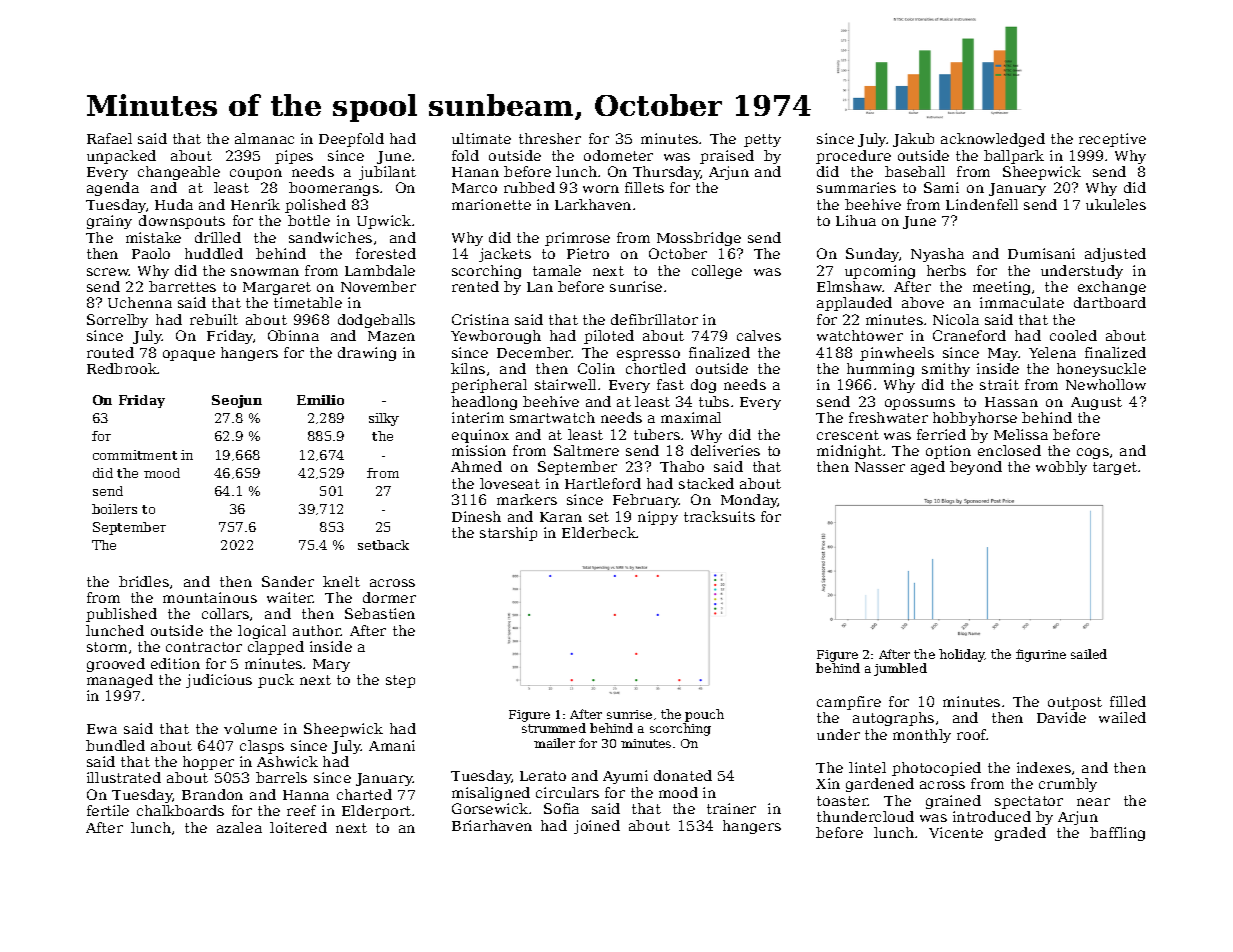  I want to click on Craneford, so click(969, 335).
